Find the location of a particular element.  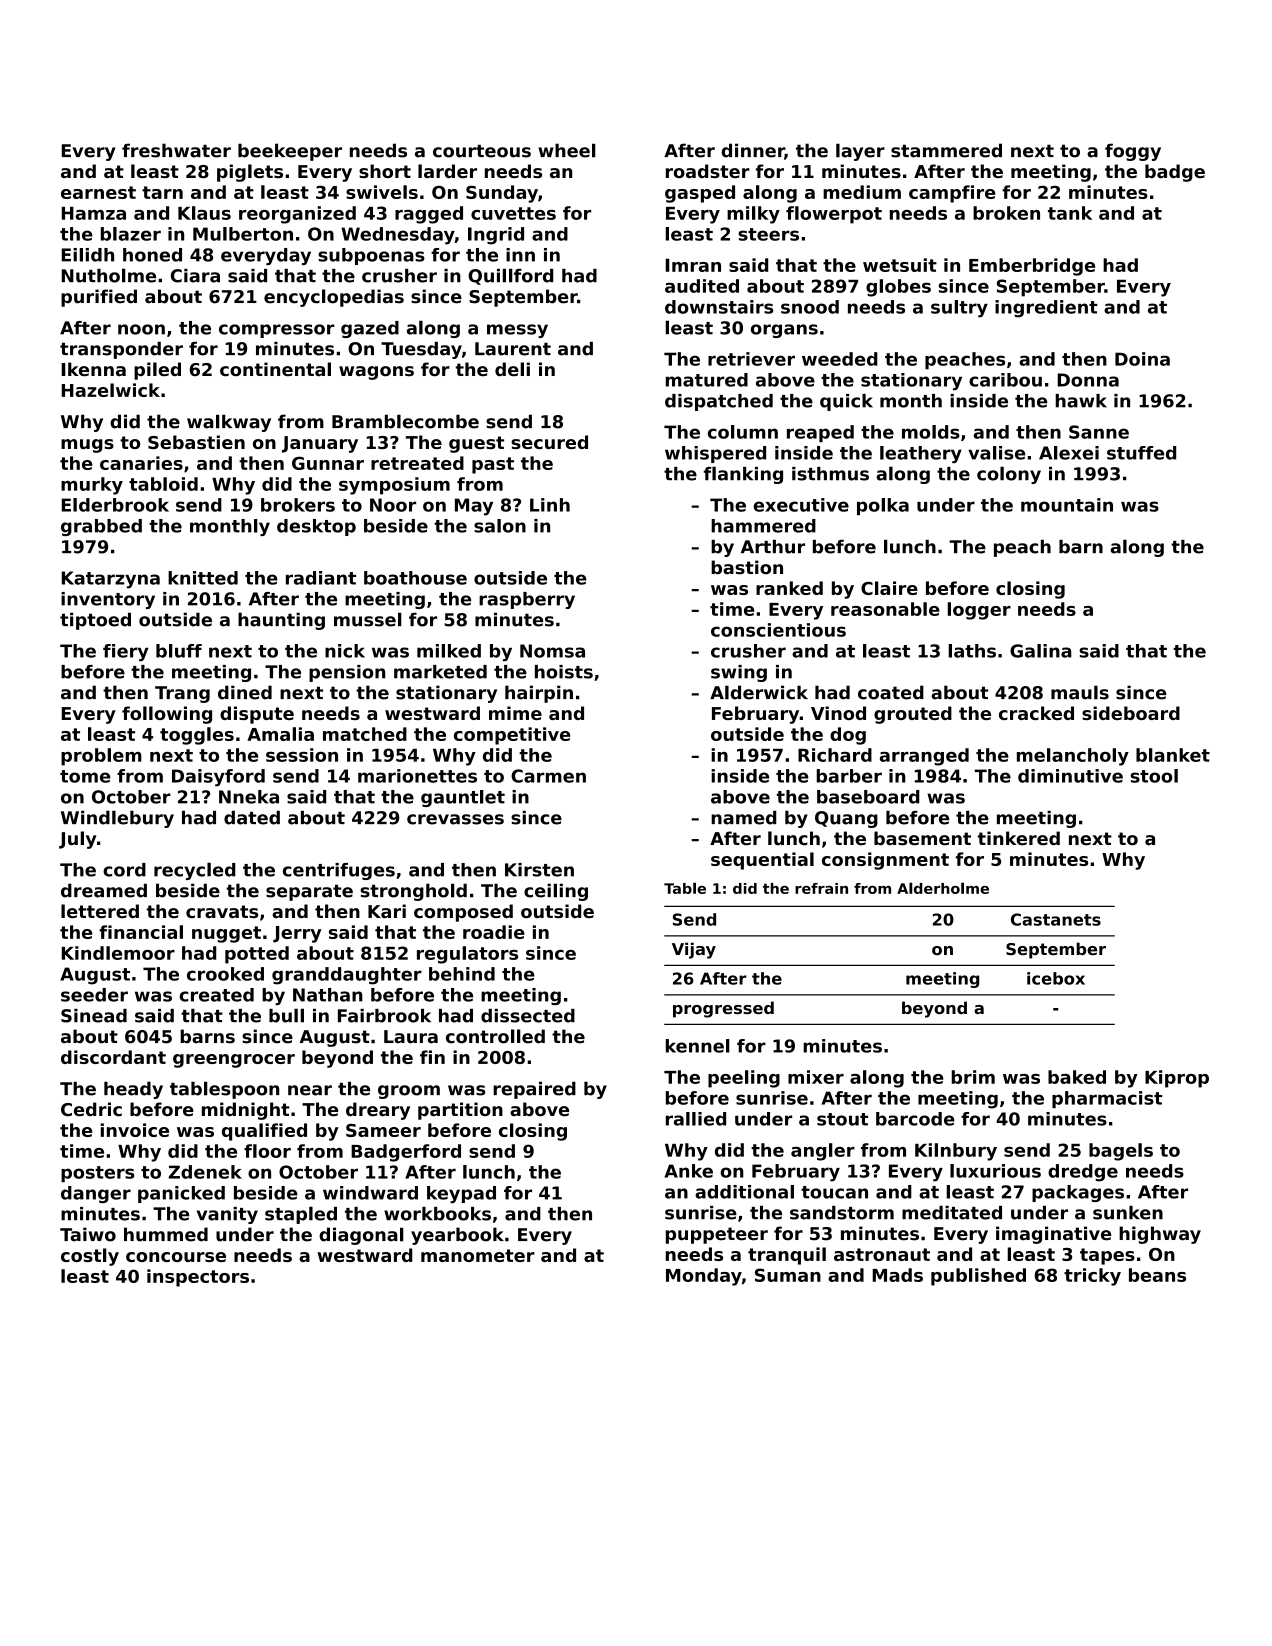

costly is located at coordinates (90, 1257).
